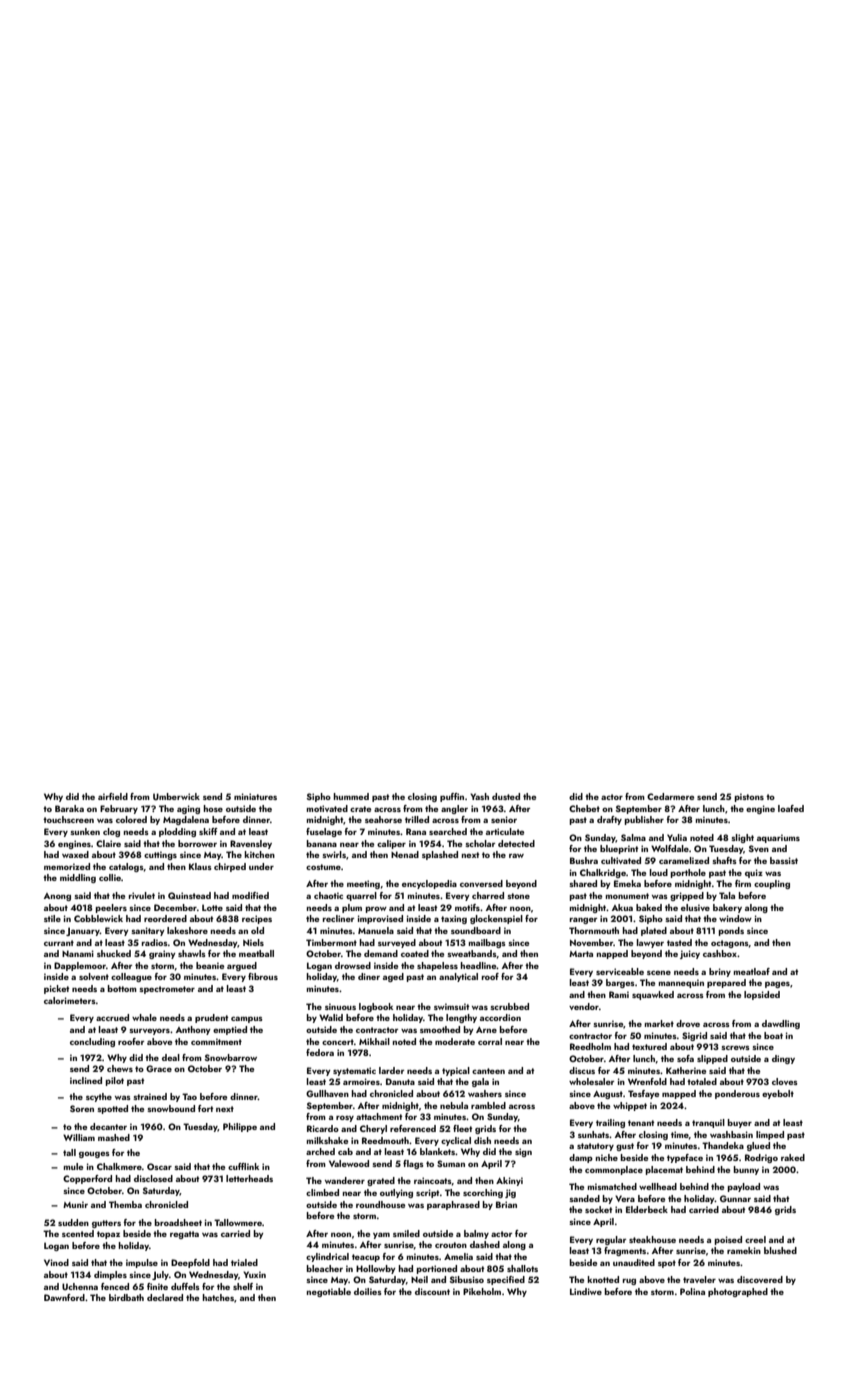 The image size is (849, 1400). I want to click on aging, so click(188, 809).
